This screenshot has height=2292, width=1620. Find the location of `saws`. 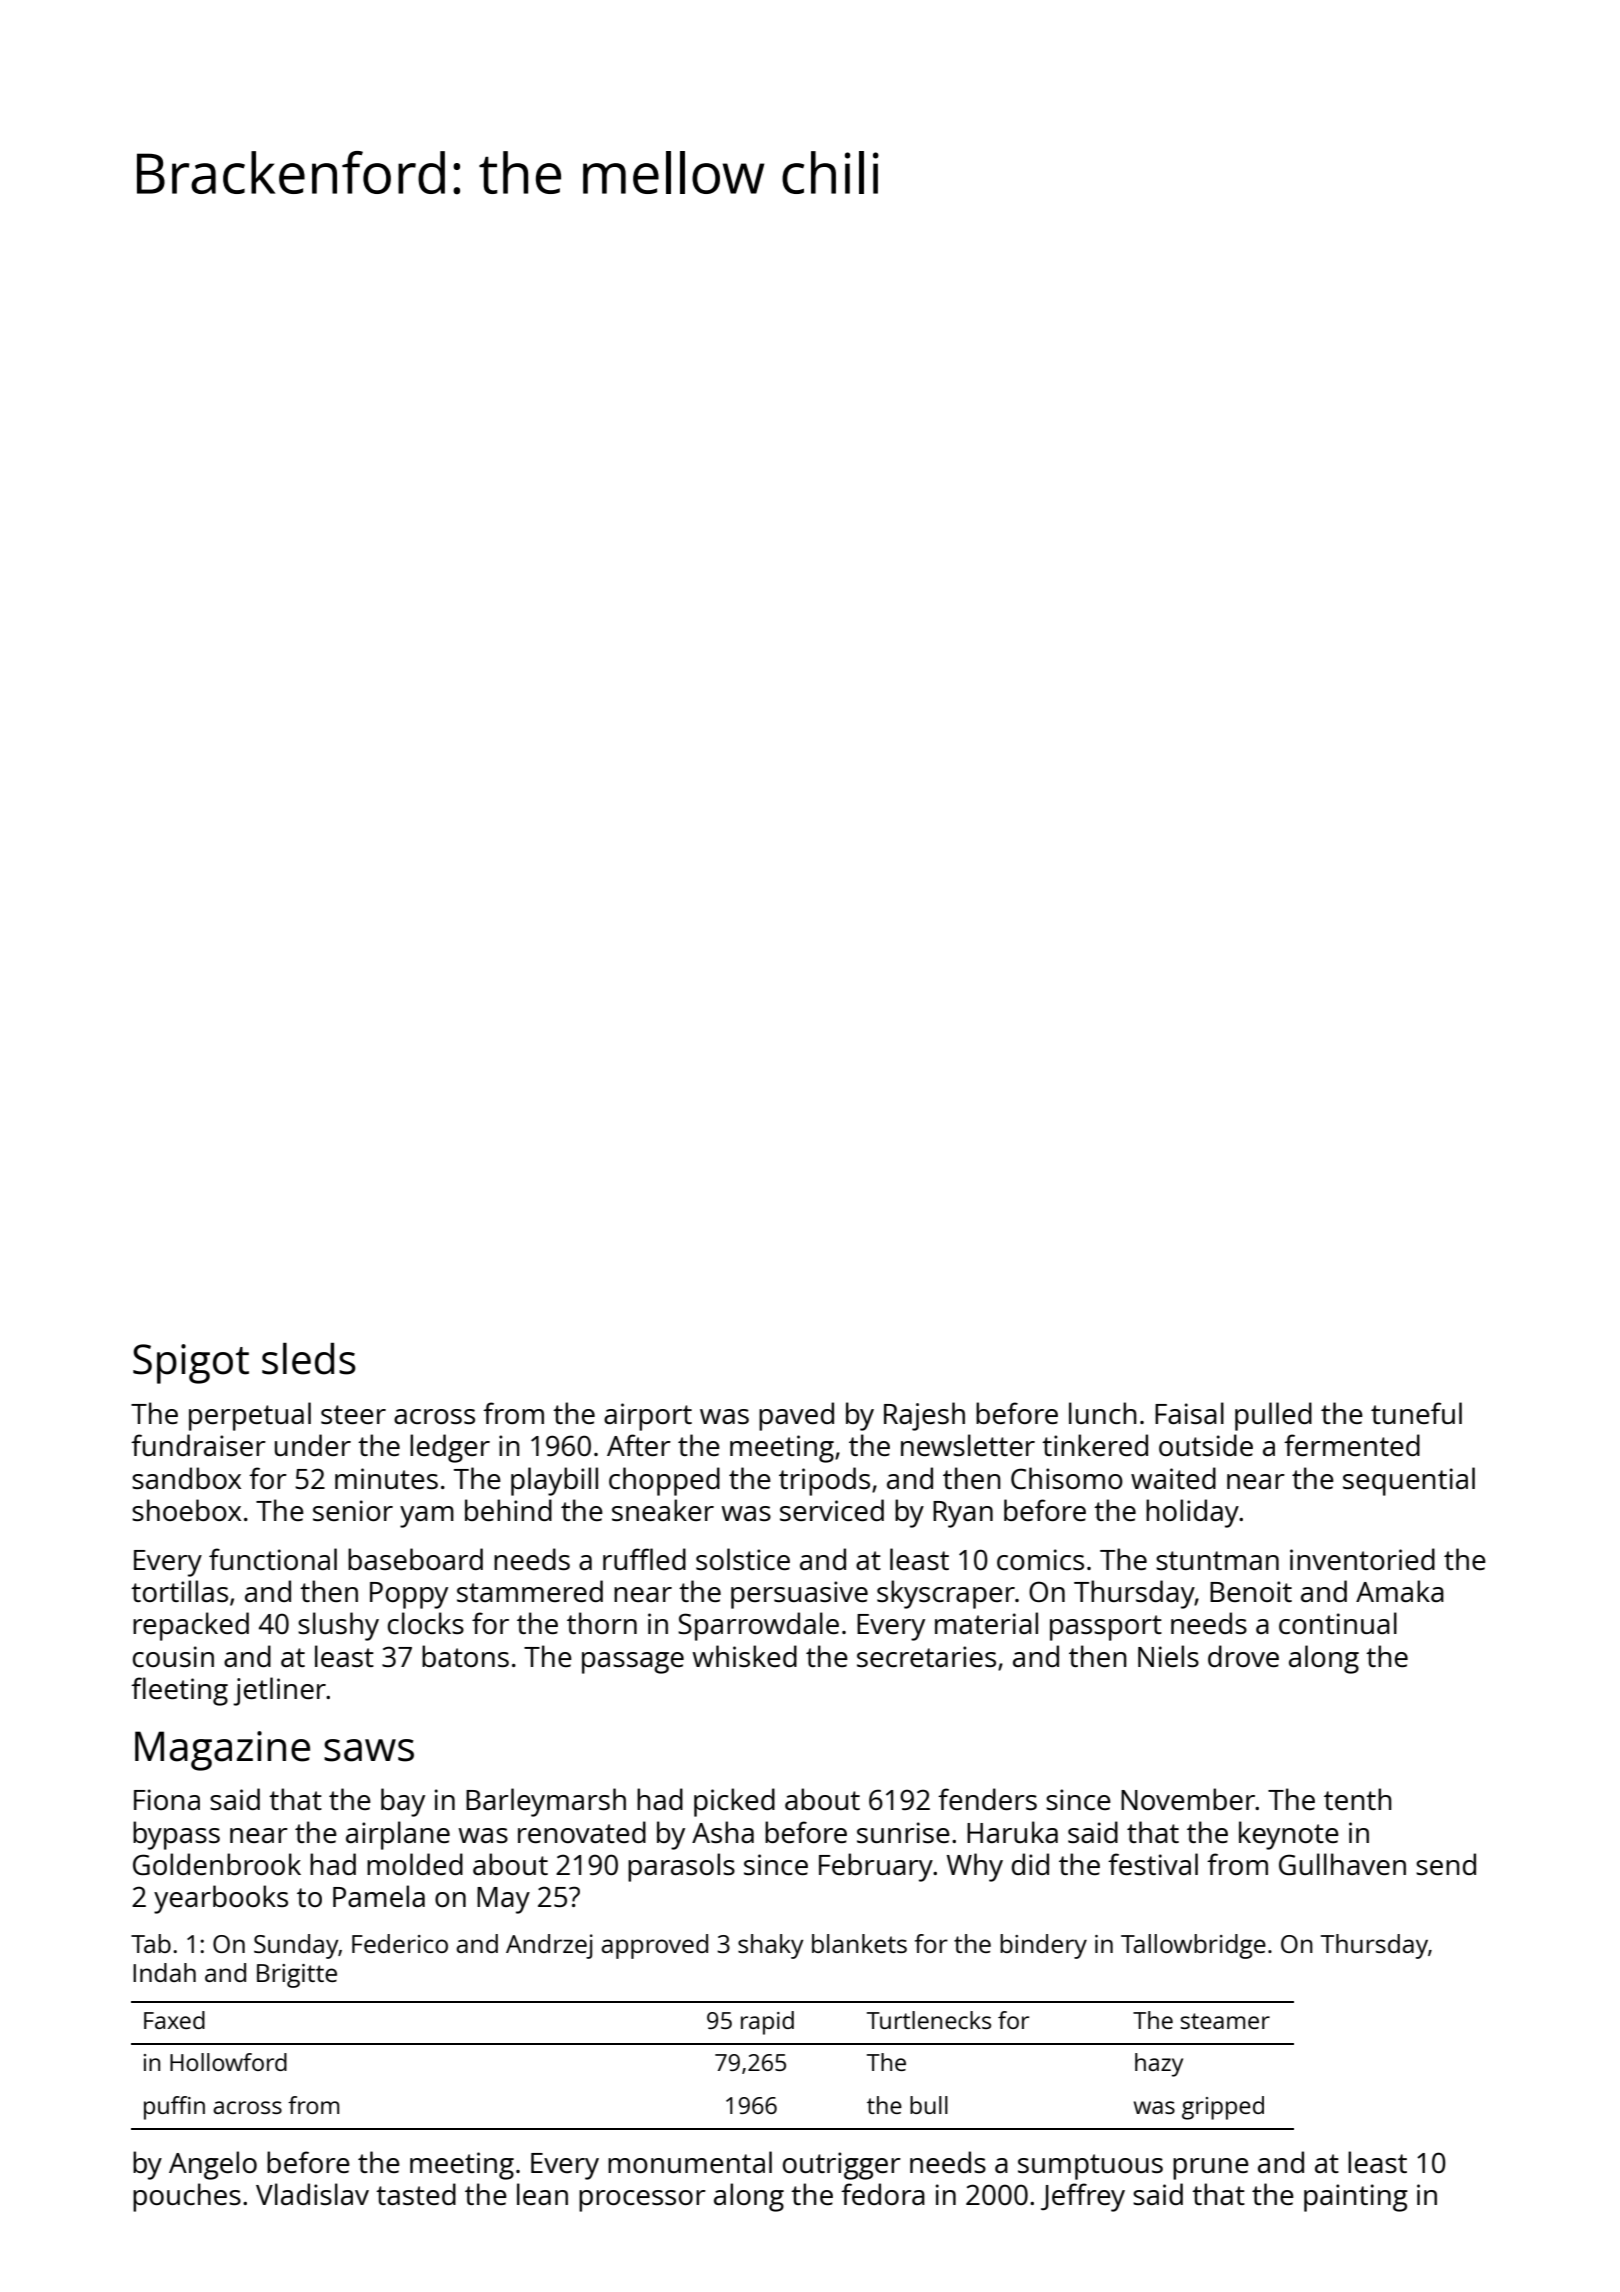

saws is located at coordinates (369, 1750).
